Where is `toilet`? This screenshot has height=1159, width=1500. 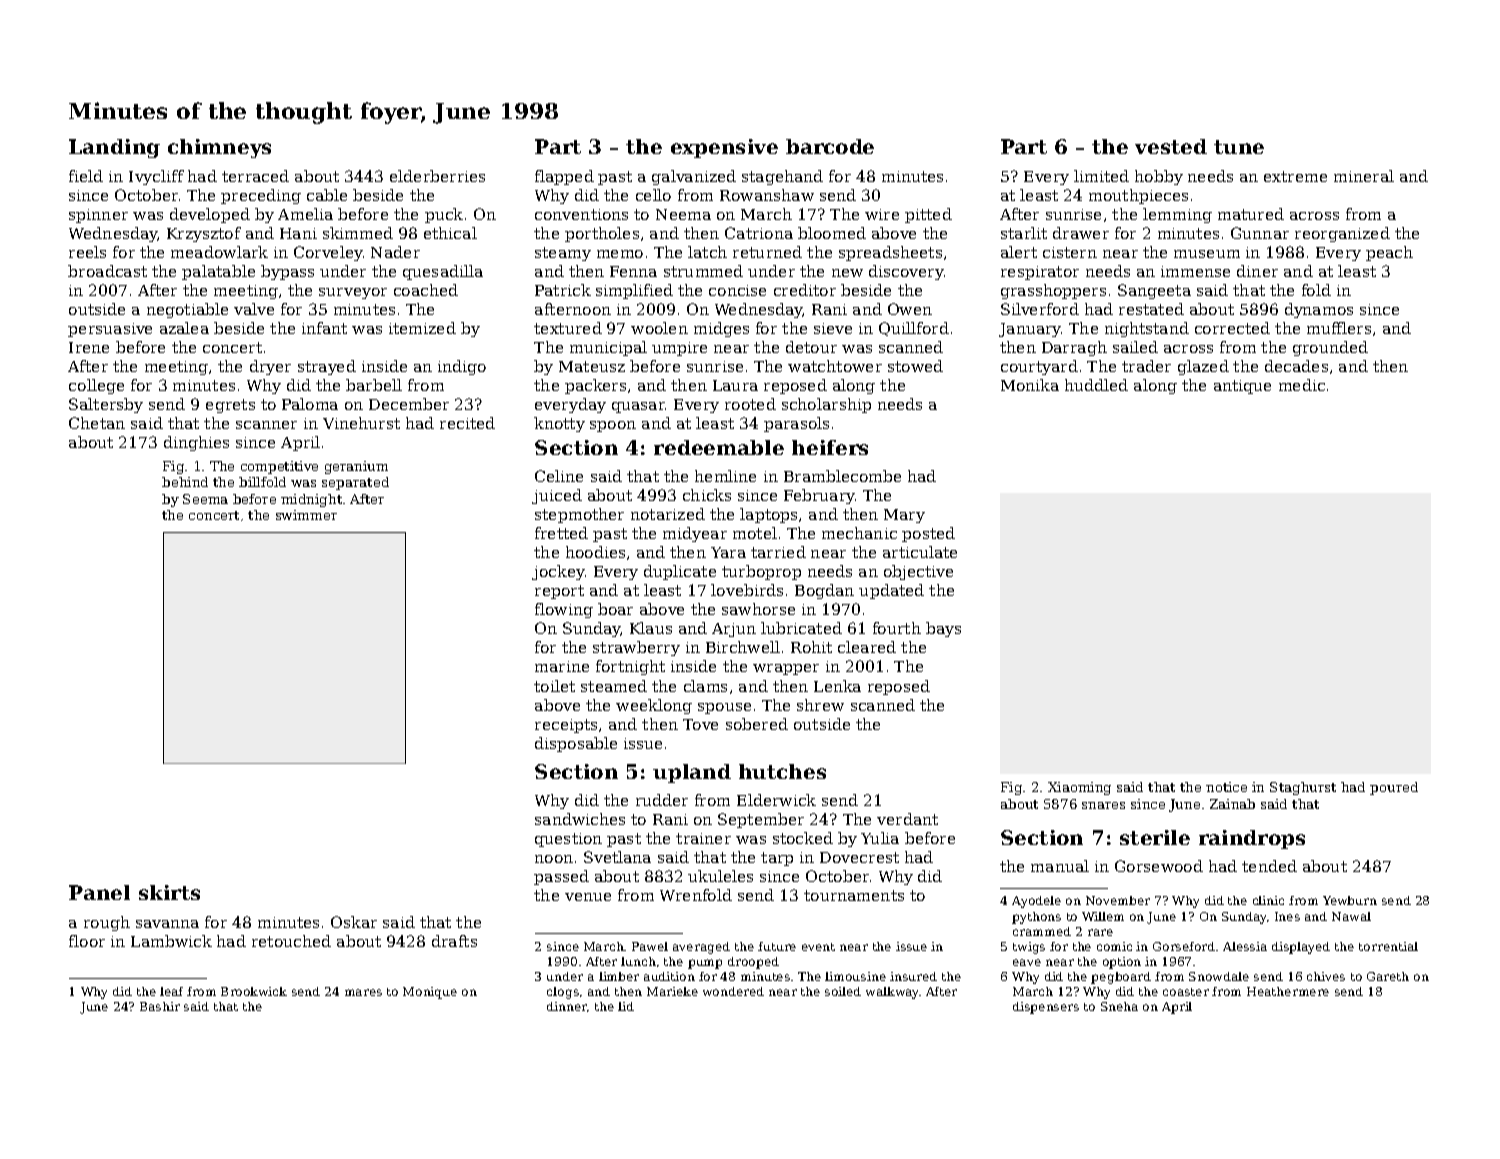
toilet is located at coordinates (554, 686).
